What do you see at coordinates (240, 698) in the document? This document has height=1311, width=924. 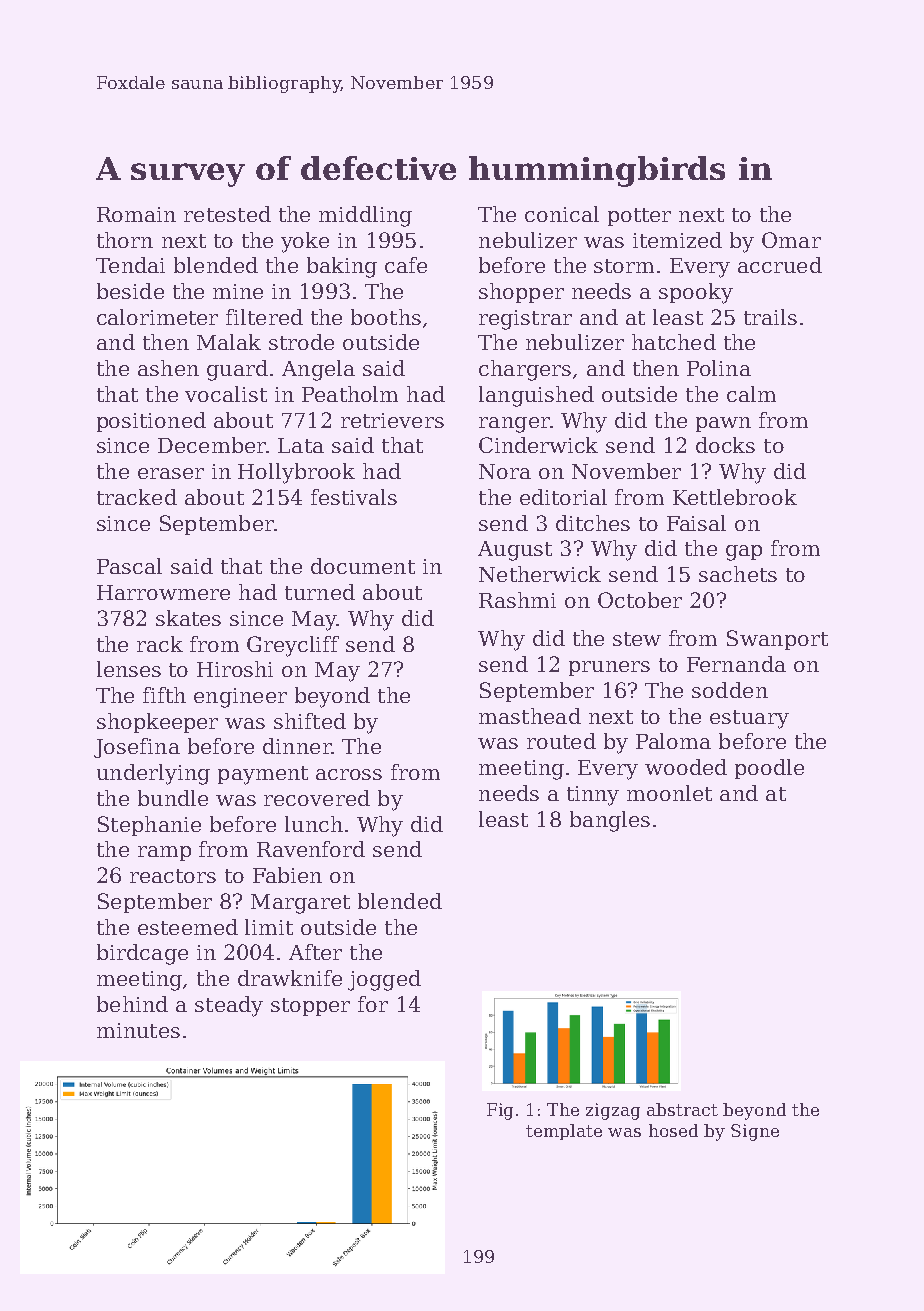 I see `engineer` at bounding box center [240, 698].
